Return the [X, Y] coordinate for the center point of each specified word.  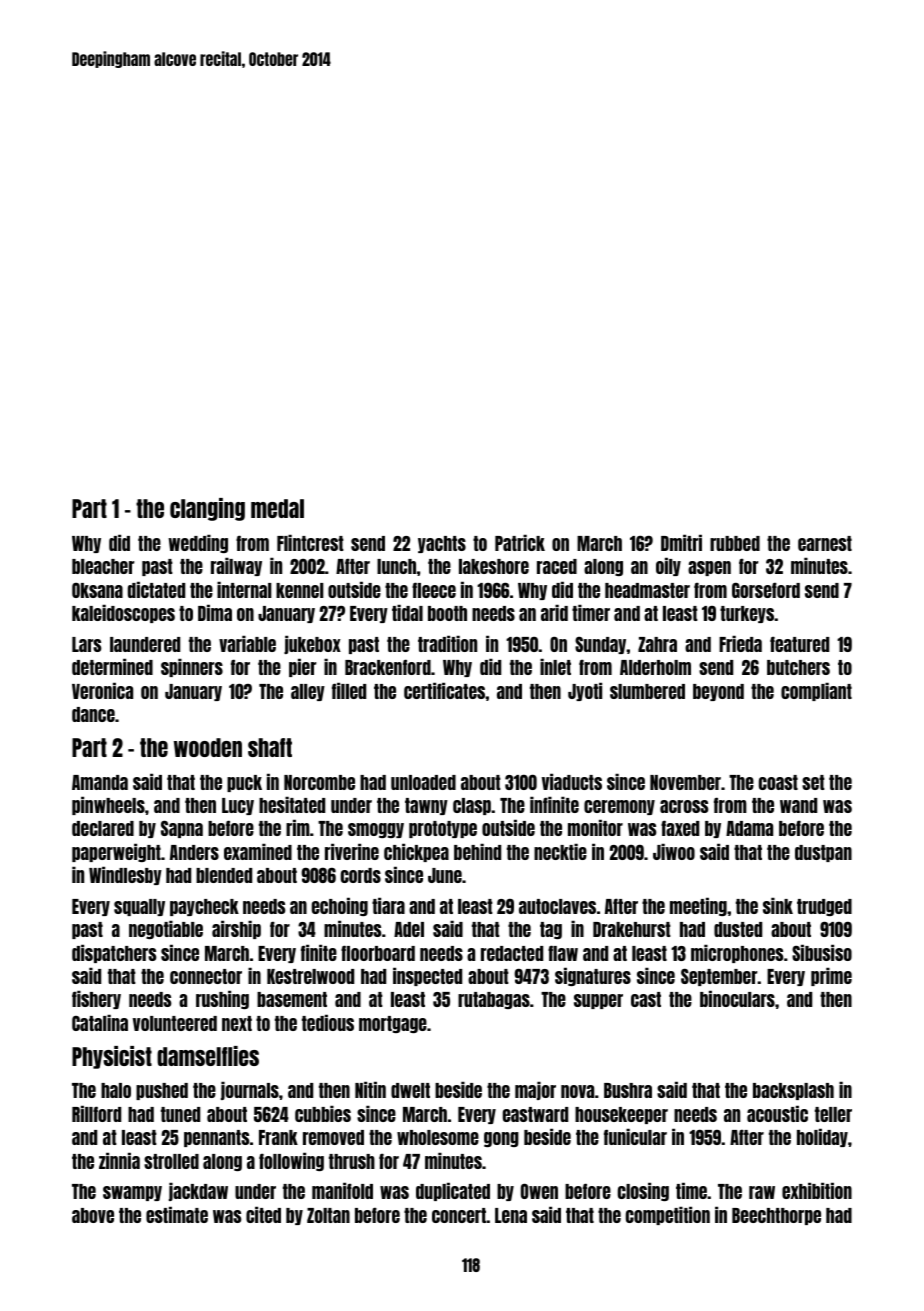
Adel [409, 929]
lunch [396, 566]
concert [459, 1215]
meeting [698, 906]
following [291, 1161]
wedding [198, 543]
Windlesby [125, 875]
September [719, 977]
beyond [718, 692]
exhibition [817, 1190]
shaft [270, 747]
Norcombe [319, 782]
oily [668, 566]
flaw [563, 953]
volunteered [175, 1023]
